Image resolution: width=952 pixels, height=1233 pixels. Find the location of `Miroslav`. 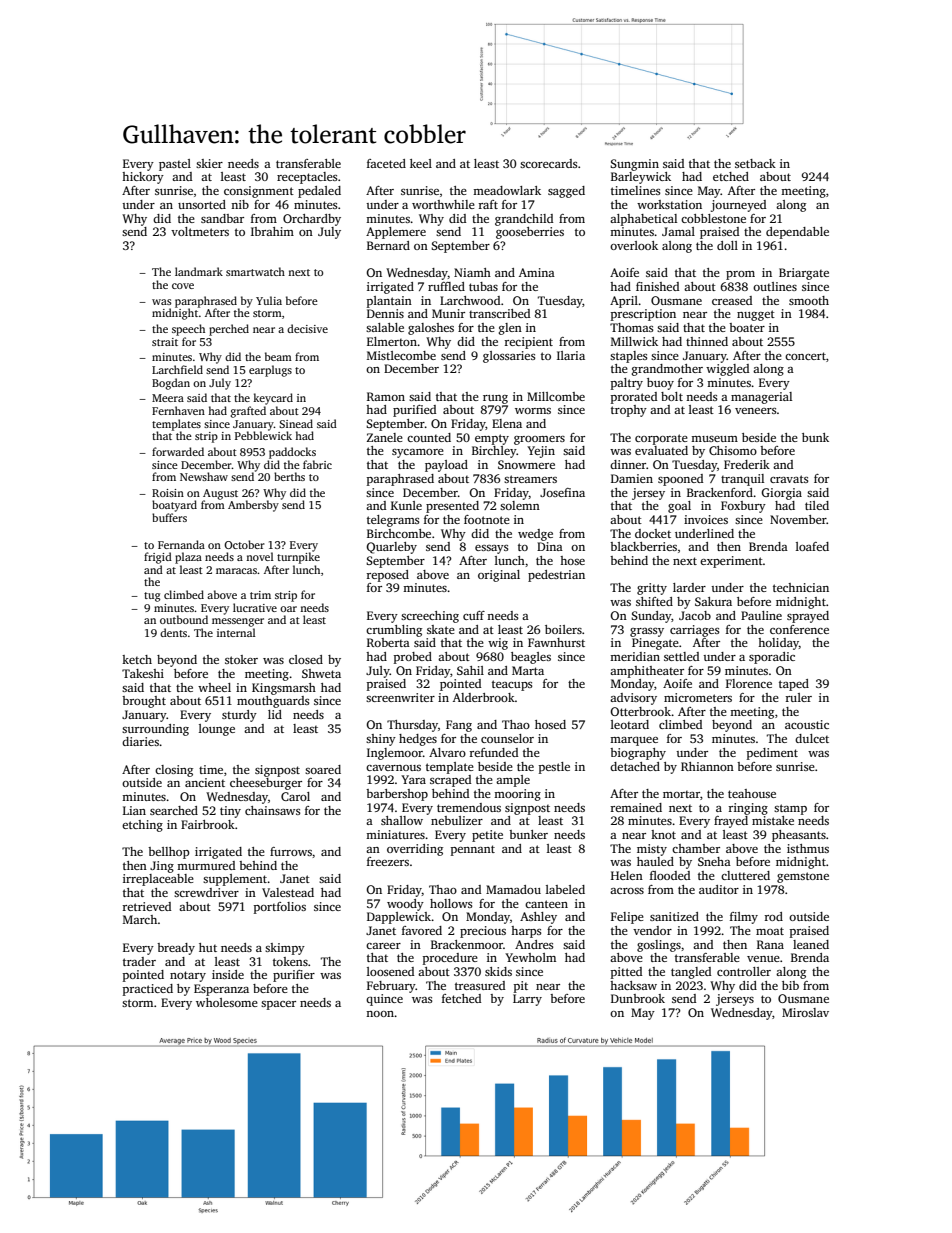

Miroslav is located at coordinates (805, 1012).
